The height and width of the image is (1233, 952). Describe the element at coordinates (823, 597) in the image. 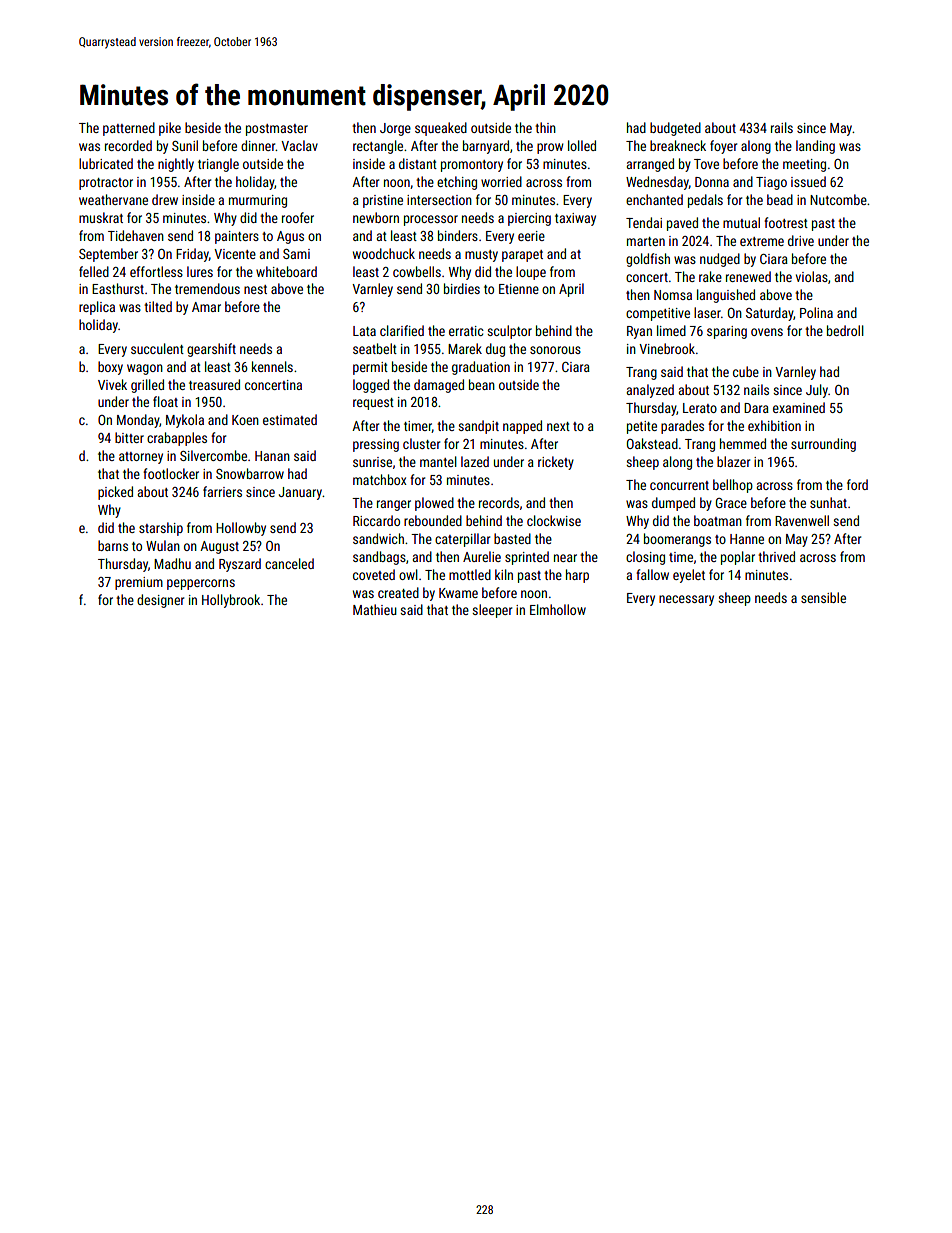

I see `sensible` at that location.
